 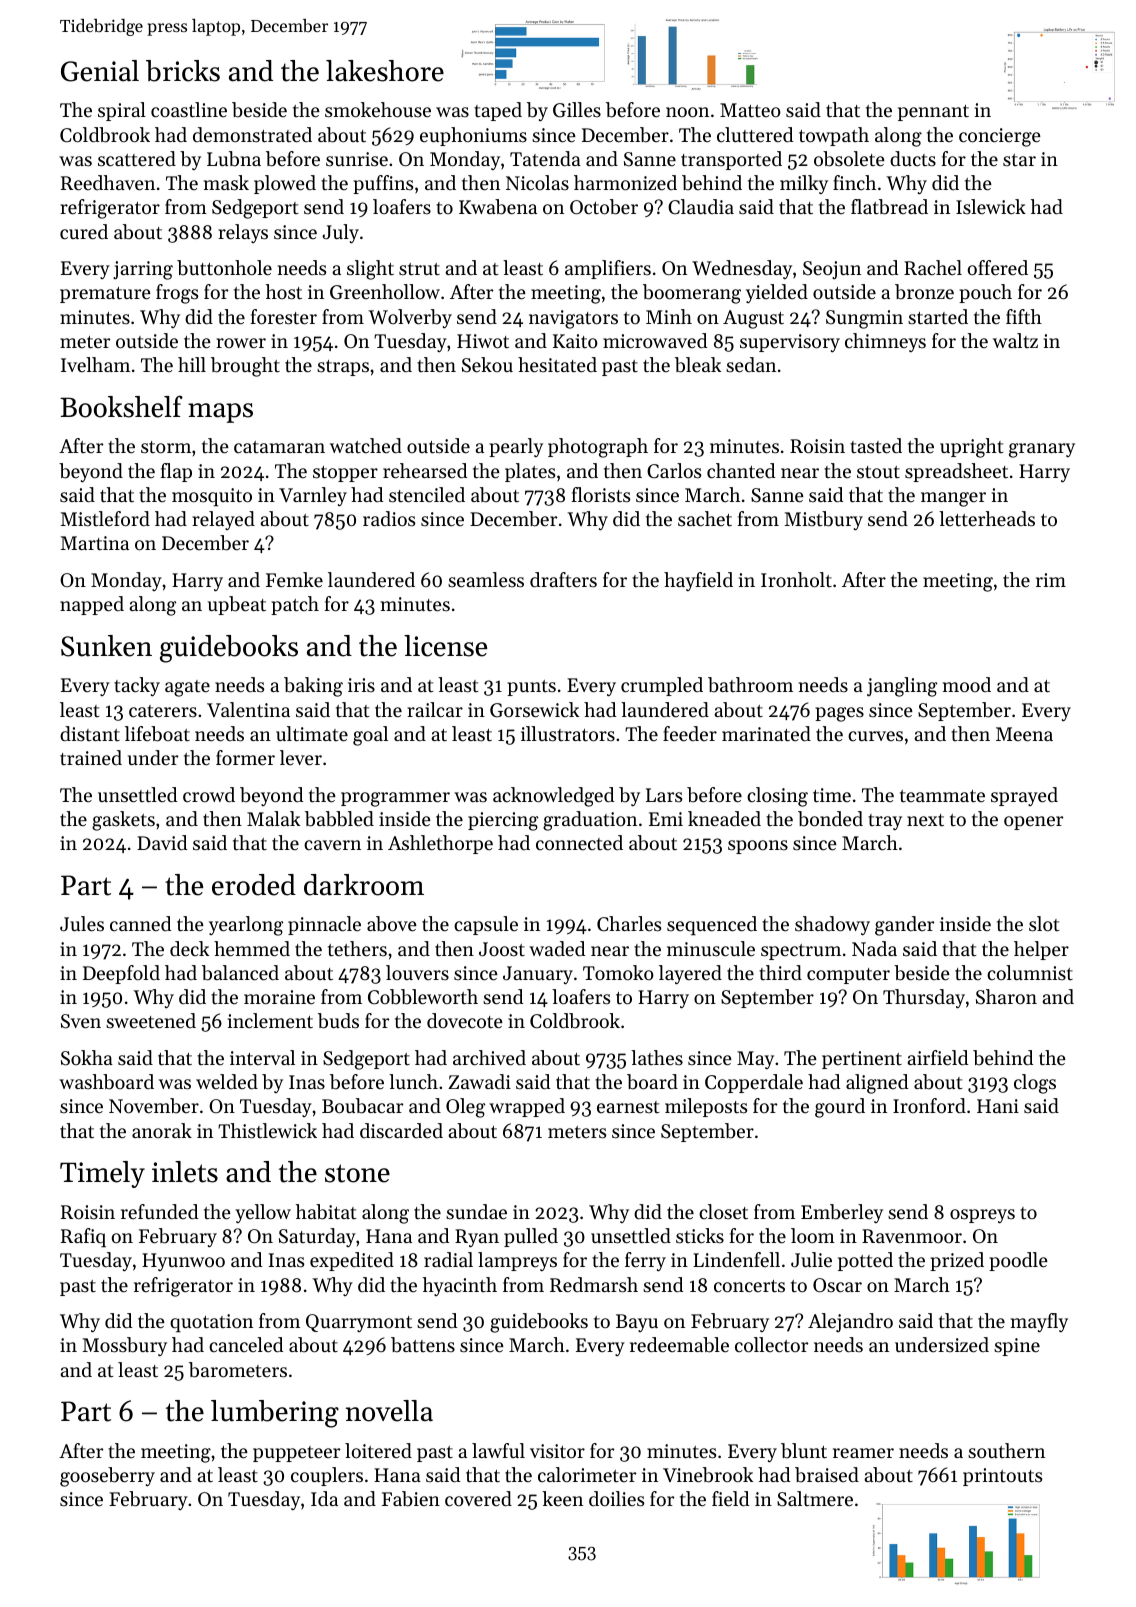 I want to click on Sharon, so click(x=1006, y=997).
